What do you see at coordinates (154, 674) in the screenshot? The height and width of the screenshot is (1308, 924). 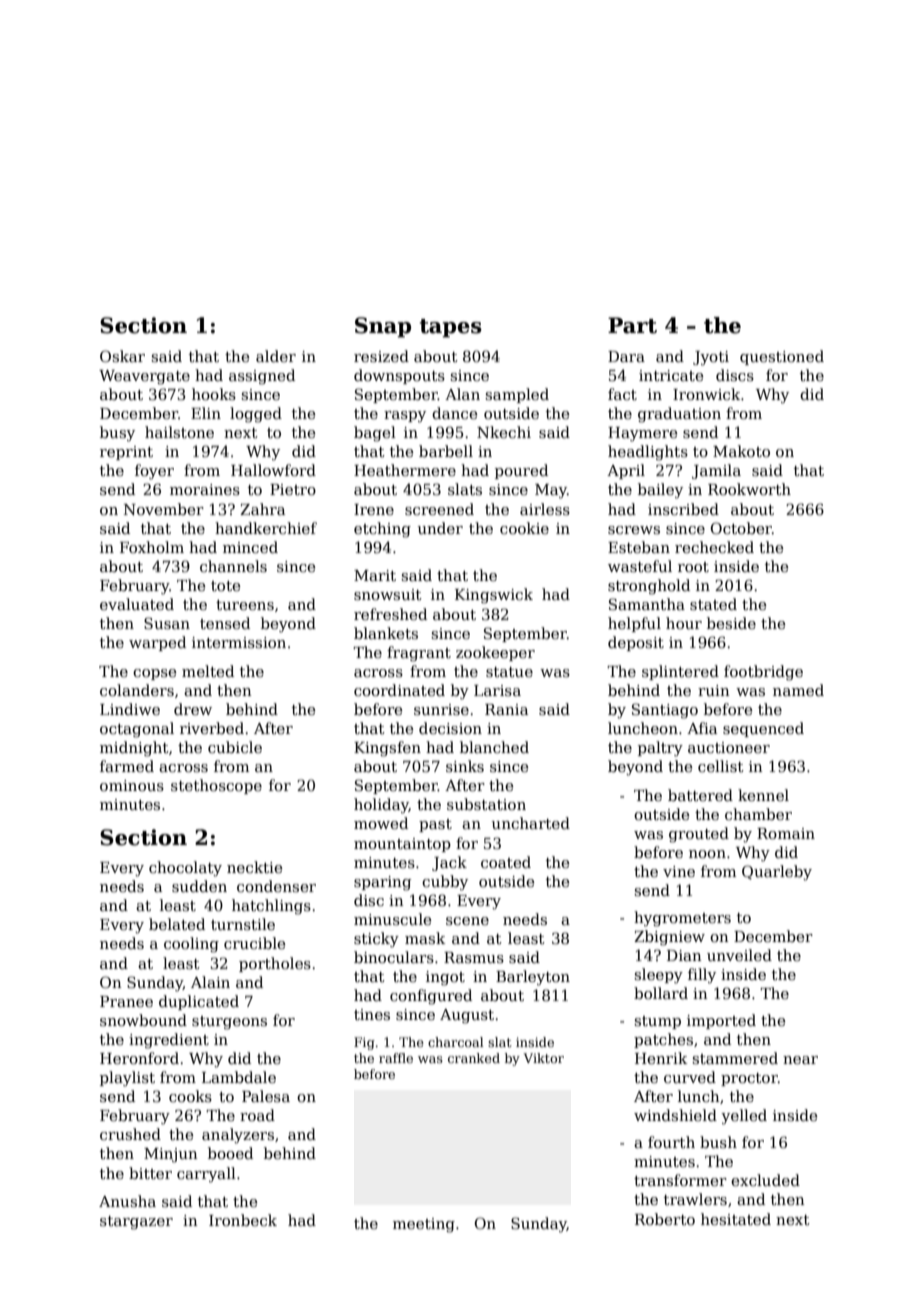 I see `copse` at bounding box center [154, 674].
